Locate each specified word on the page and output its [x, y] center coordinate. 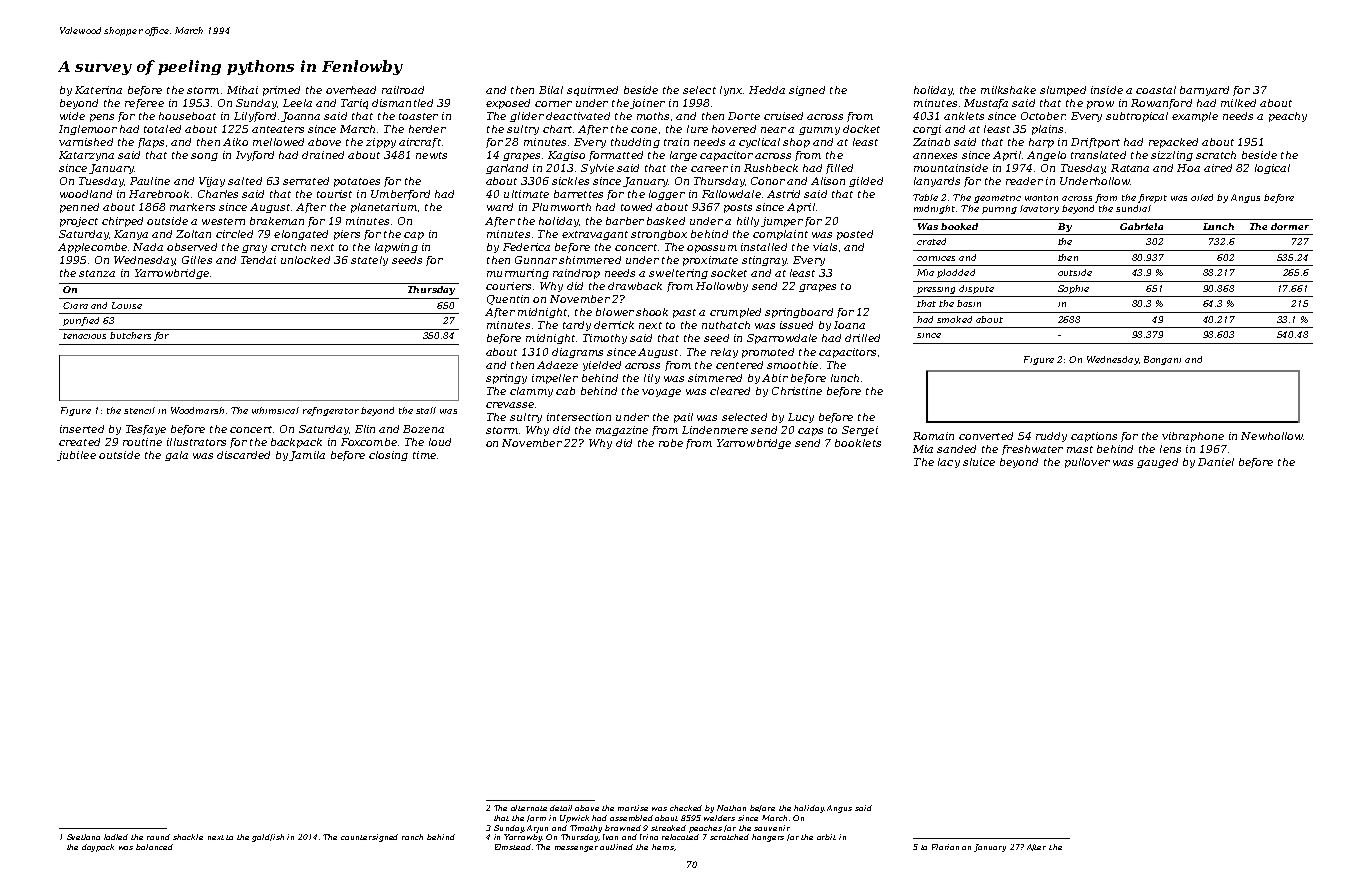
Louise [127, 305]
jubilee [76, 456]
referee [144, 104]
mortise [633, 808]
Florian [945, 847]
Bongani [1162, 360]
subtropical [1137, 117]
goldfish [268, 838]
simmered [715, 378]
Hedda [767, 90]
